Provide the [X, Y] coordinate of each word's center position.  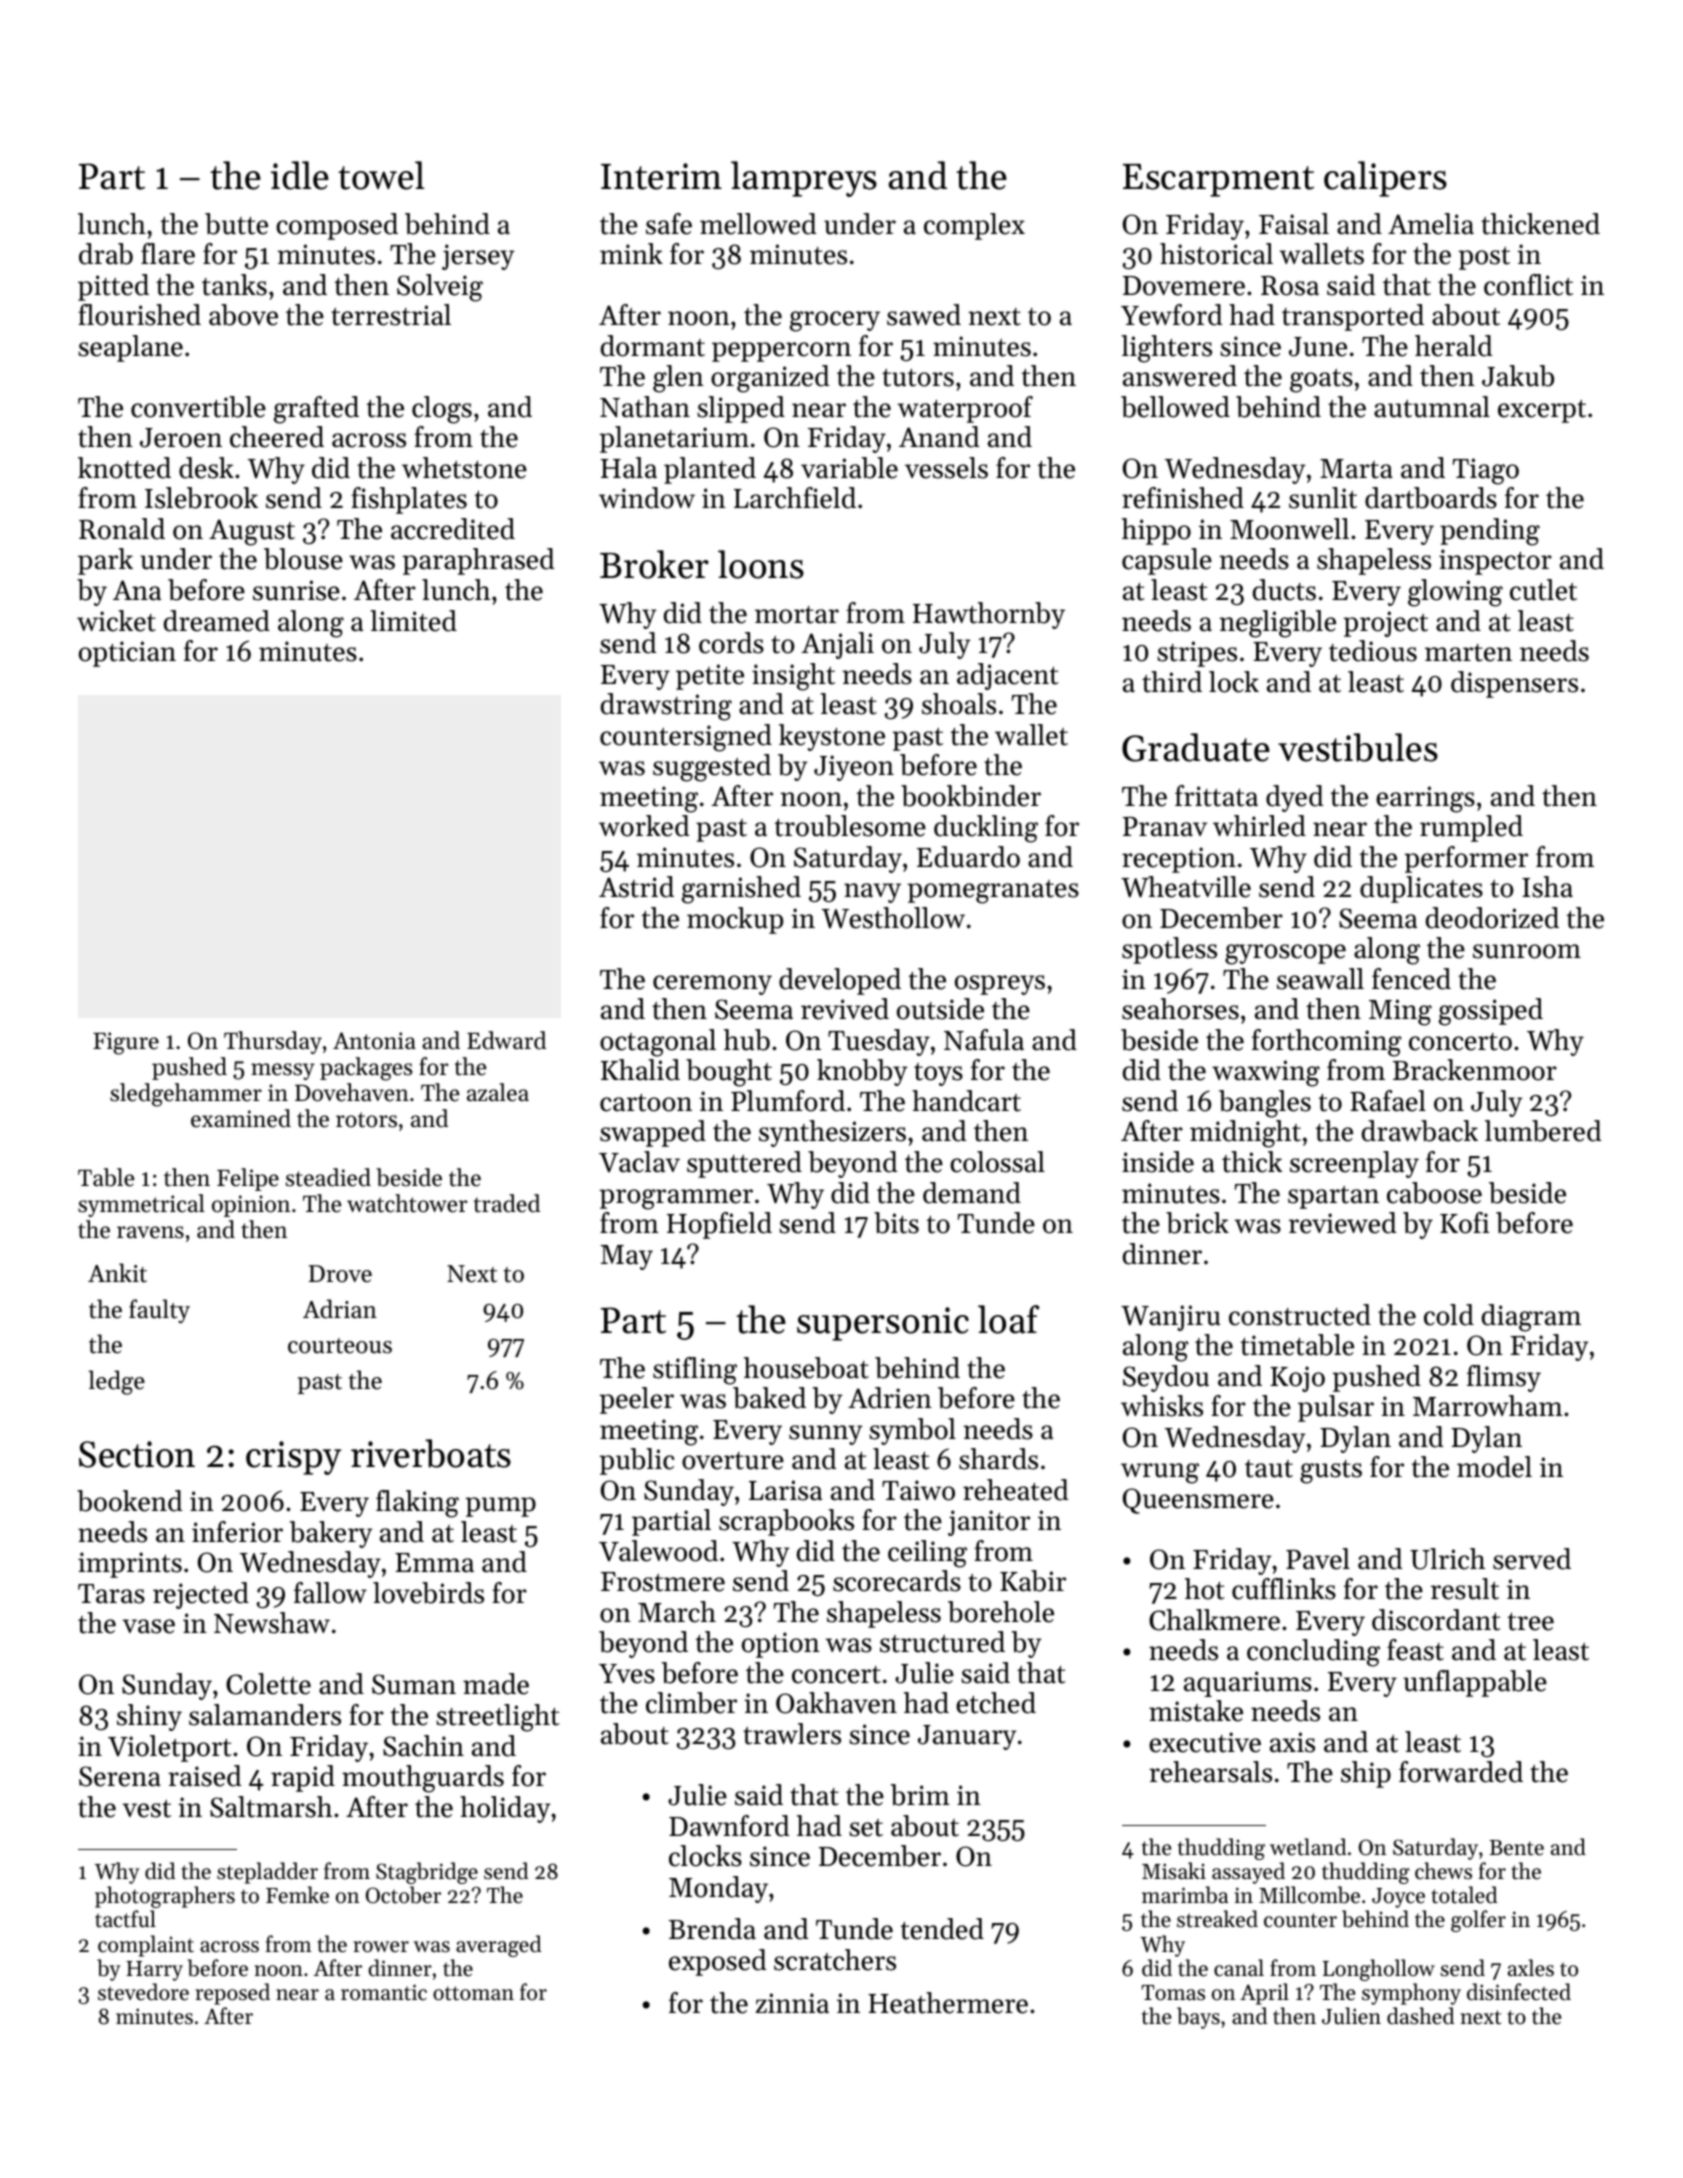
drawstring [666, 707]
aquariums [1248, 1684]
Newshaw [272, 1623]
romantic [384, 1992]
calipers [1385, 179]
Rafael [1388, 1101]
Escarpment [1218, 180]
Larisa [785, 1490]
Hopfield [719, 1225]
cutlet [1543, 590]
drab [106, 254]
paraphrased [478, 561]
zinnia [792, 2003]
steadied [328, 1177]
